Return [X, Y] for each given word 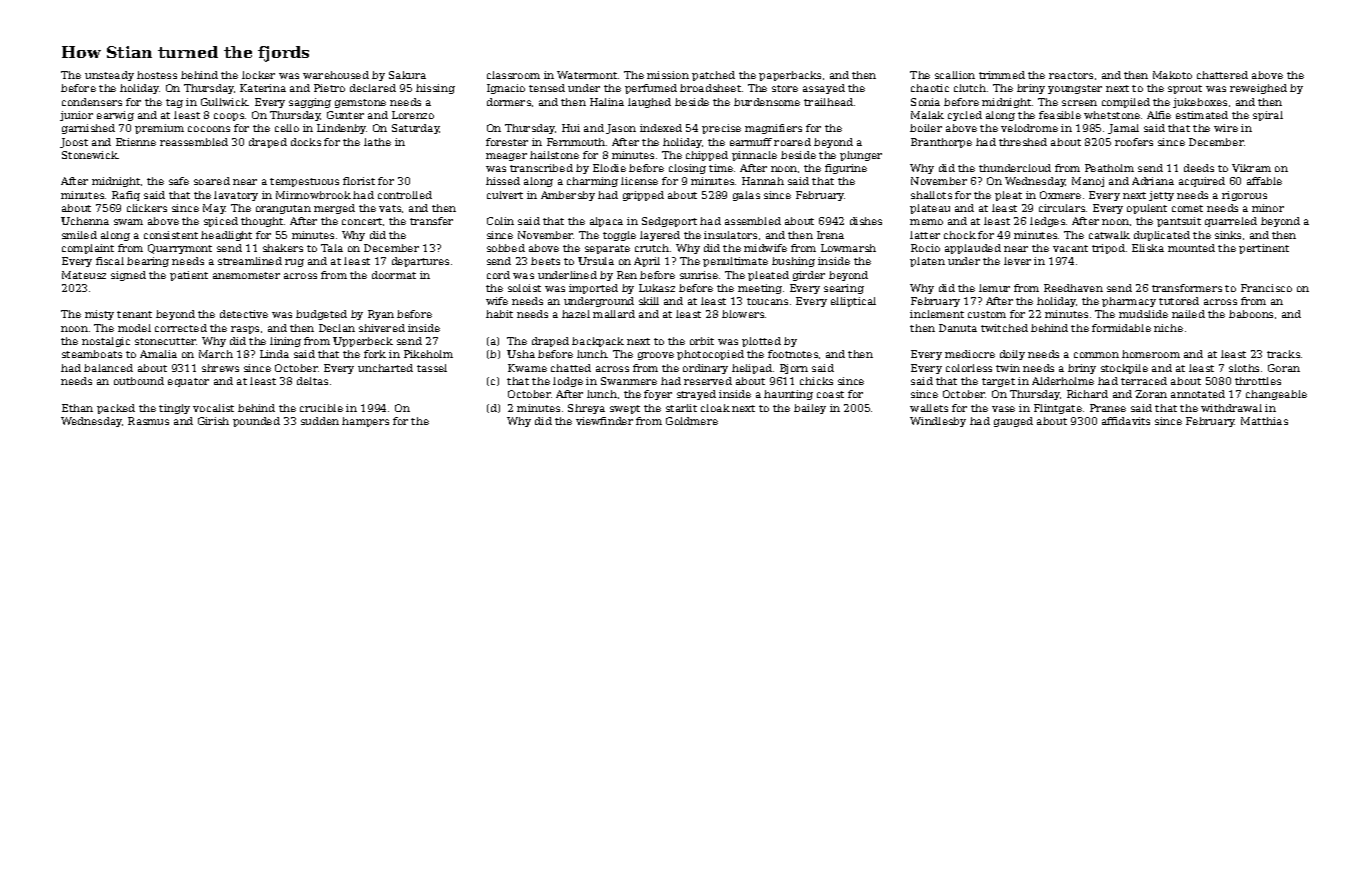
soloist [524, 288]
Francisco [1266, 288]
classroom [513, 75]
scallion [955, 75]
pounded [256, 422]
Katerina [263, 88]
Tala [332, 248]
